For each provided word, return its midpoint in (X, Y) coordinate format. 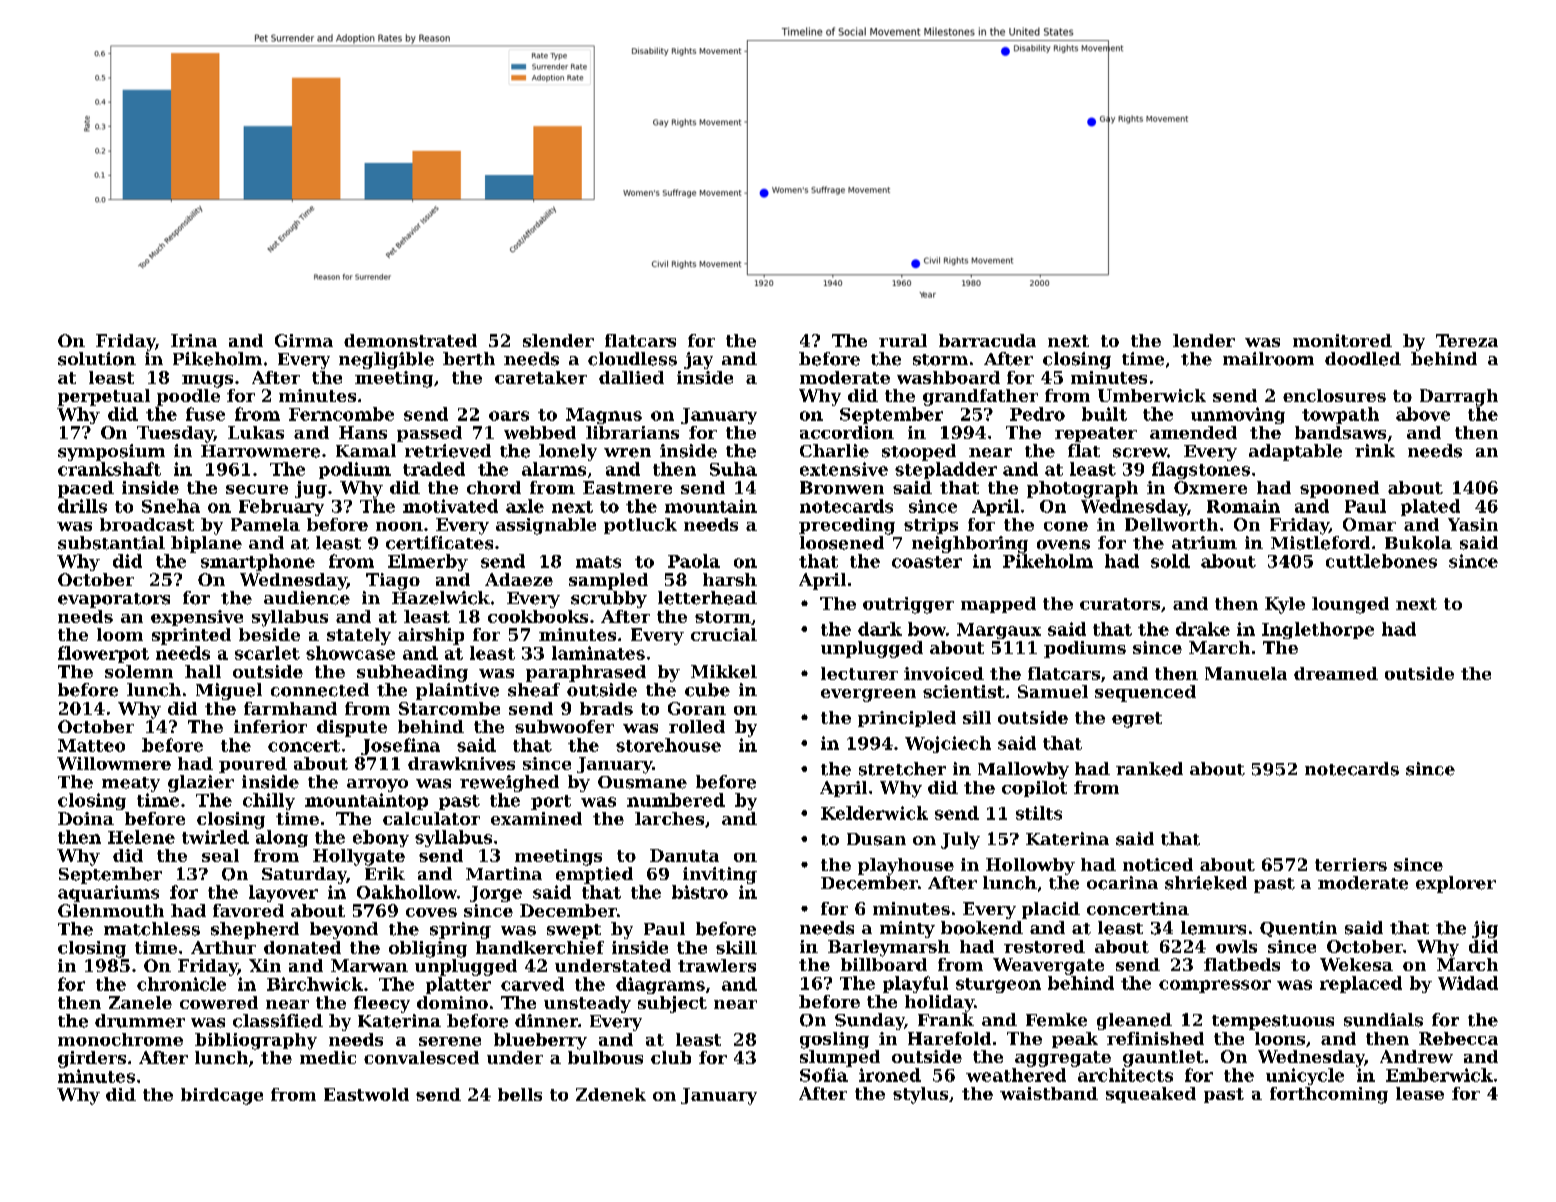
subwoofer (564, 726)
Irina (194, 340)
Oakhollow (407, 892)
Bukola (1418, 543)
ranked (1149, 769)
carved (532, 984)
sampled (608, 581)
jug (311, 489)
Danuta (684, 855)
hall (203, 671)
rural (903, 340)
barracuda (987, 340)
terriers (1351, 864)
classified (278, 1021)
